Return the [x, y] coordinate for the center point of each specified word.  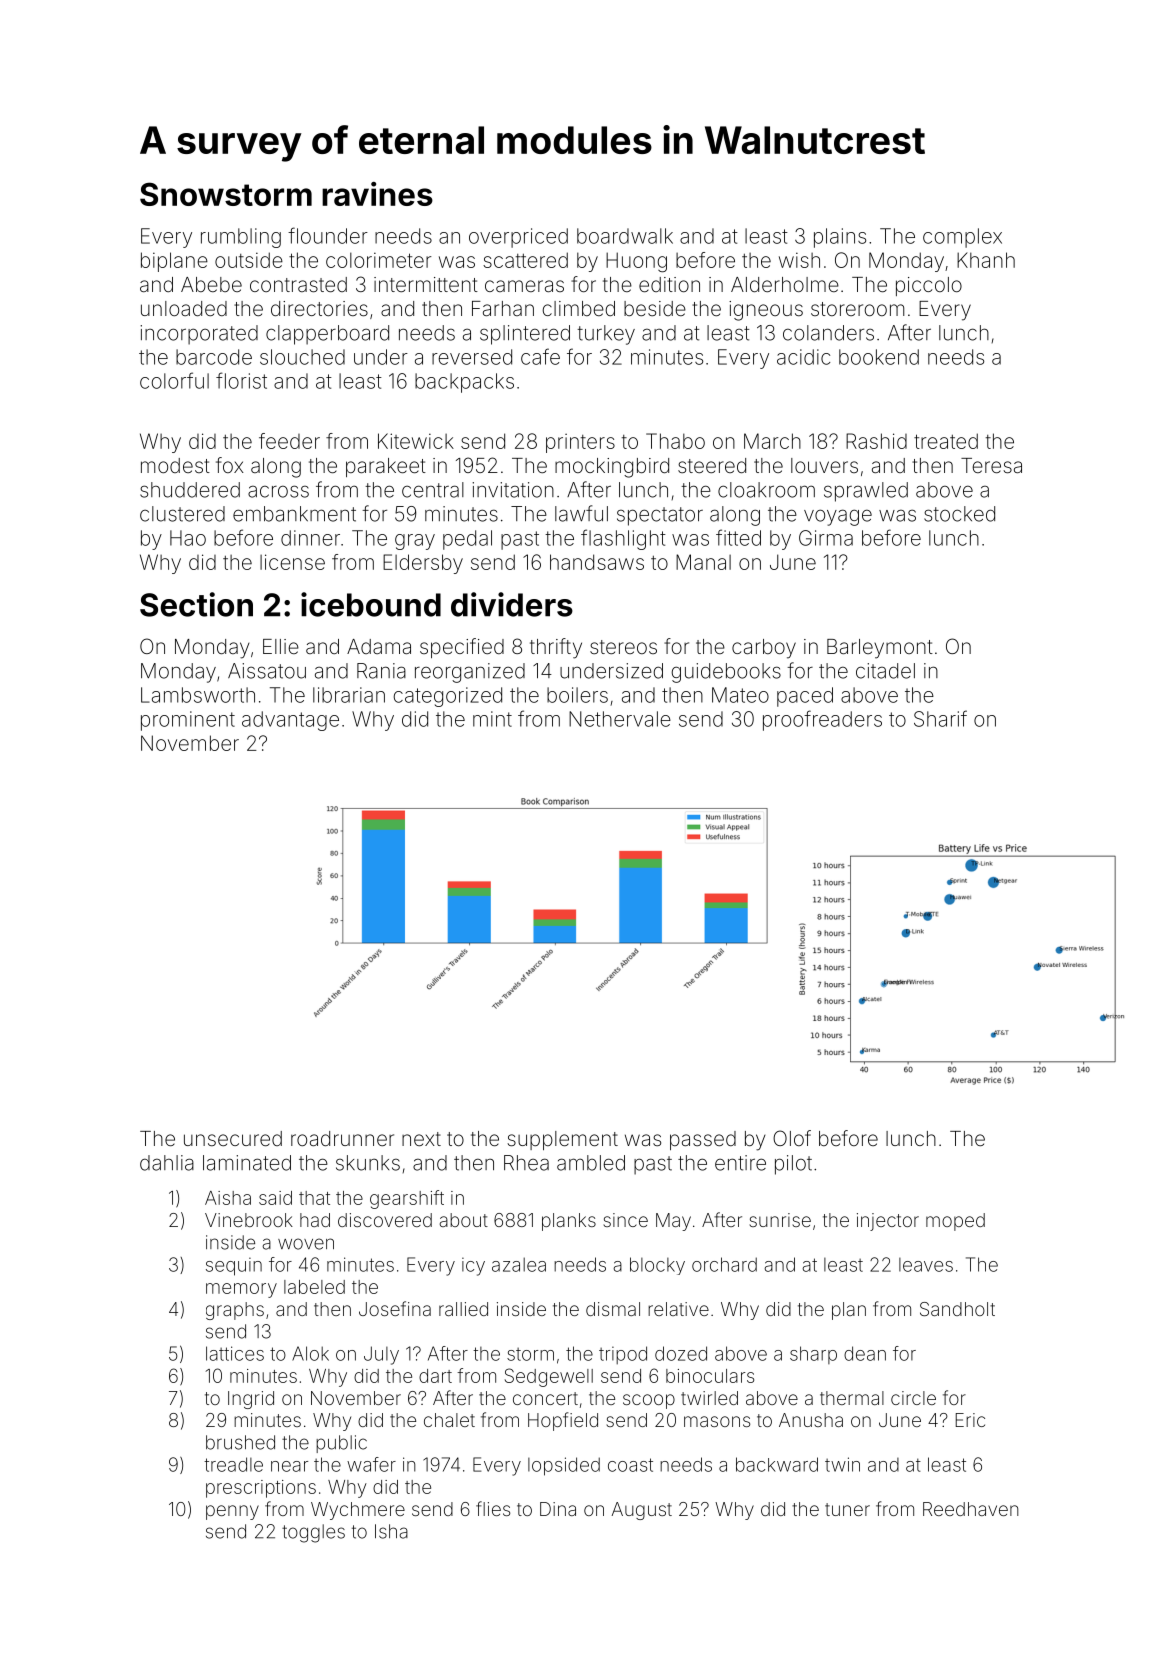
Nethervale [620, 719]
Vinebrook [249, 1220]
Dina [558, 1509]
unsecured [233, 1138]
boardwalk [625, 236]
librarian [349, 695]
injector [888, 1222]
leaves [926, 1265]
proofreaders [822, 720]
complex [962, 238]
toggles [313, 1533]
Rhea [526, 1163]
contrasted [298, 284]
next [421, 1139]
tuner [847, 1509]
